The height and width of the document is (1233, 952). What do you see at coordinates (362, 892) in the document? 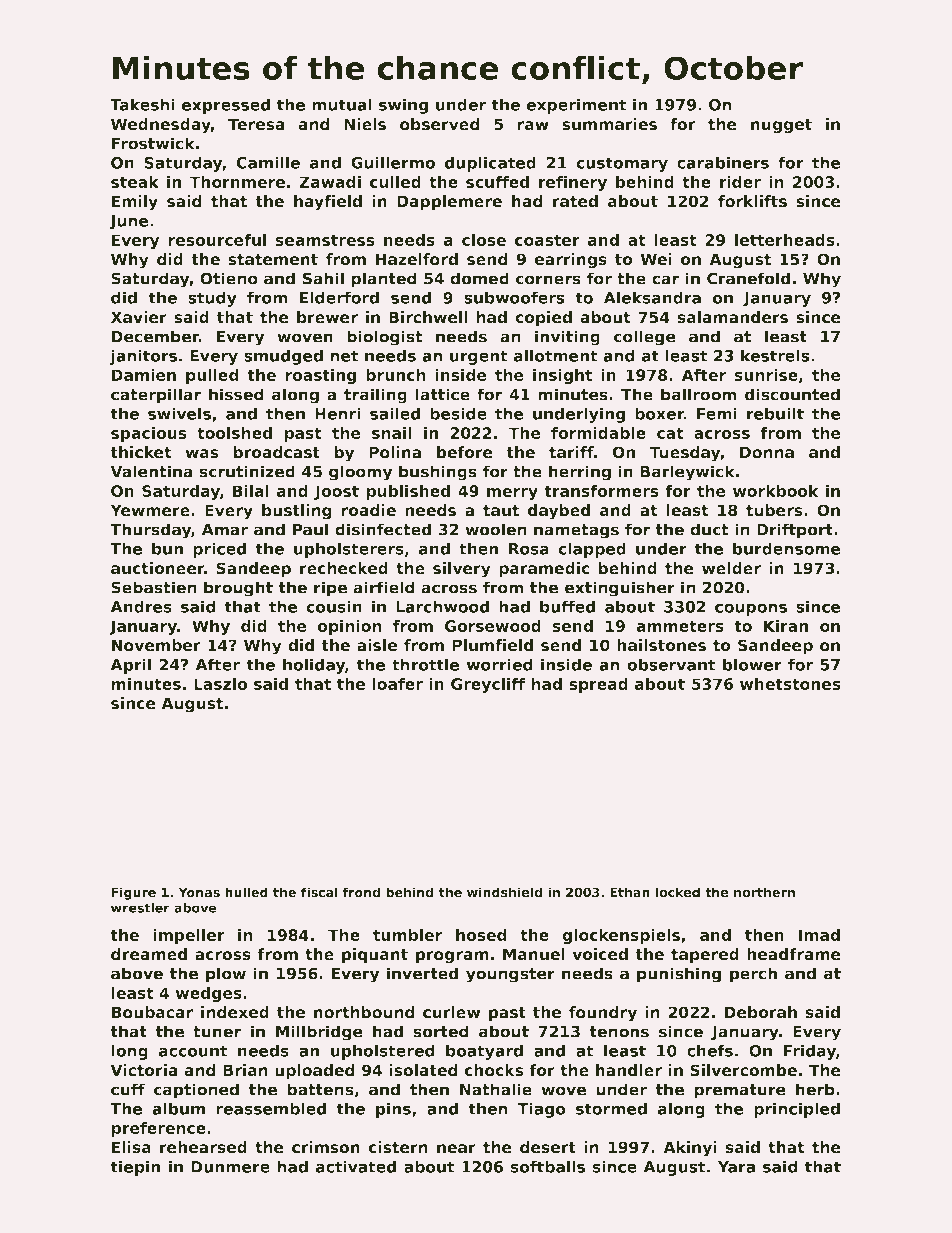
I see `frond` at bounding box center [362, 892].
